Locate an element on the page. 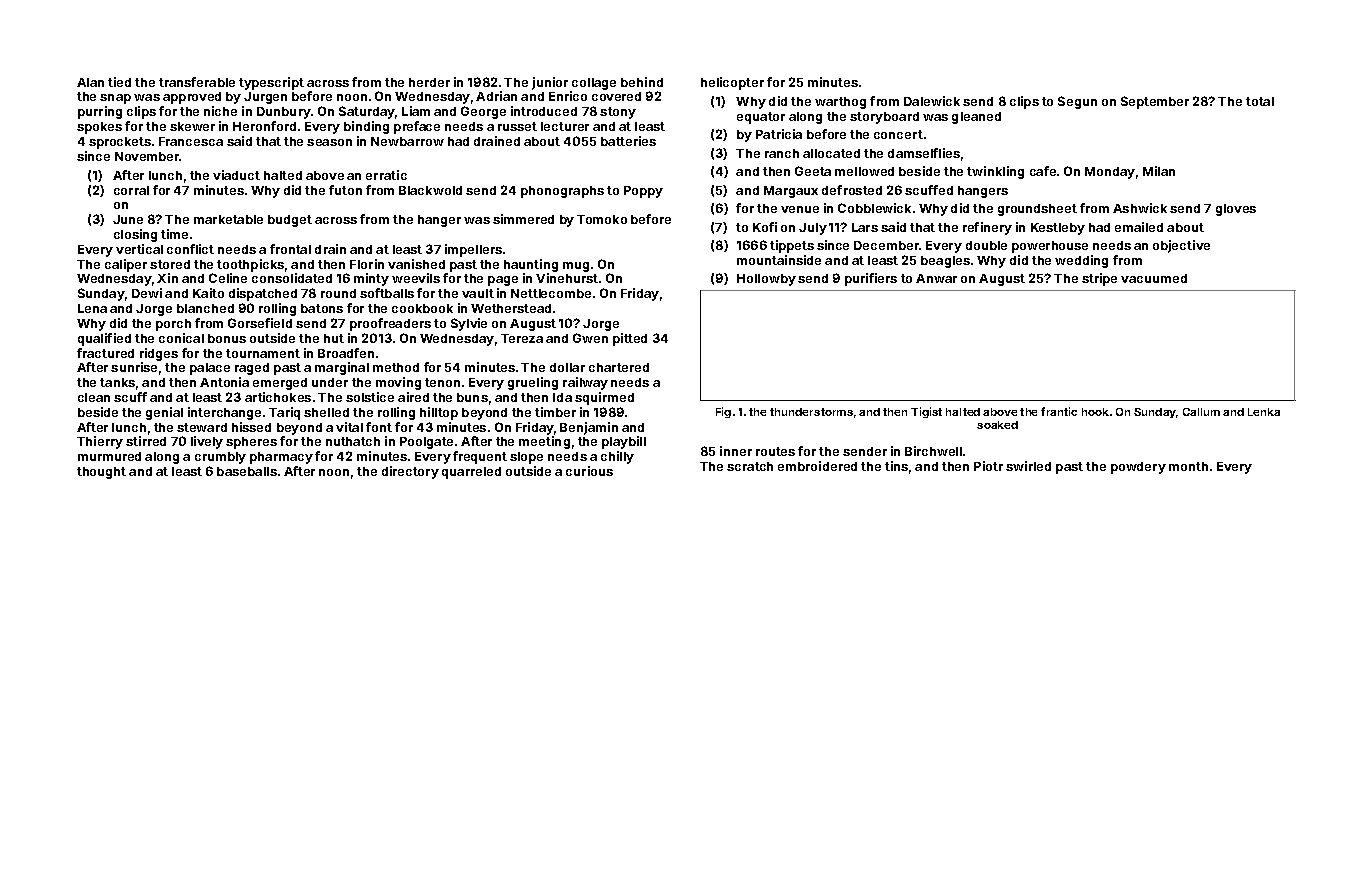 Image resolution: width=1372 pixels, height=887 pixels. marketable is located at coordinates (228, 219).
